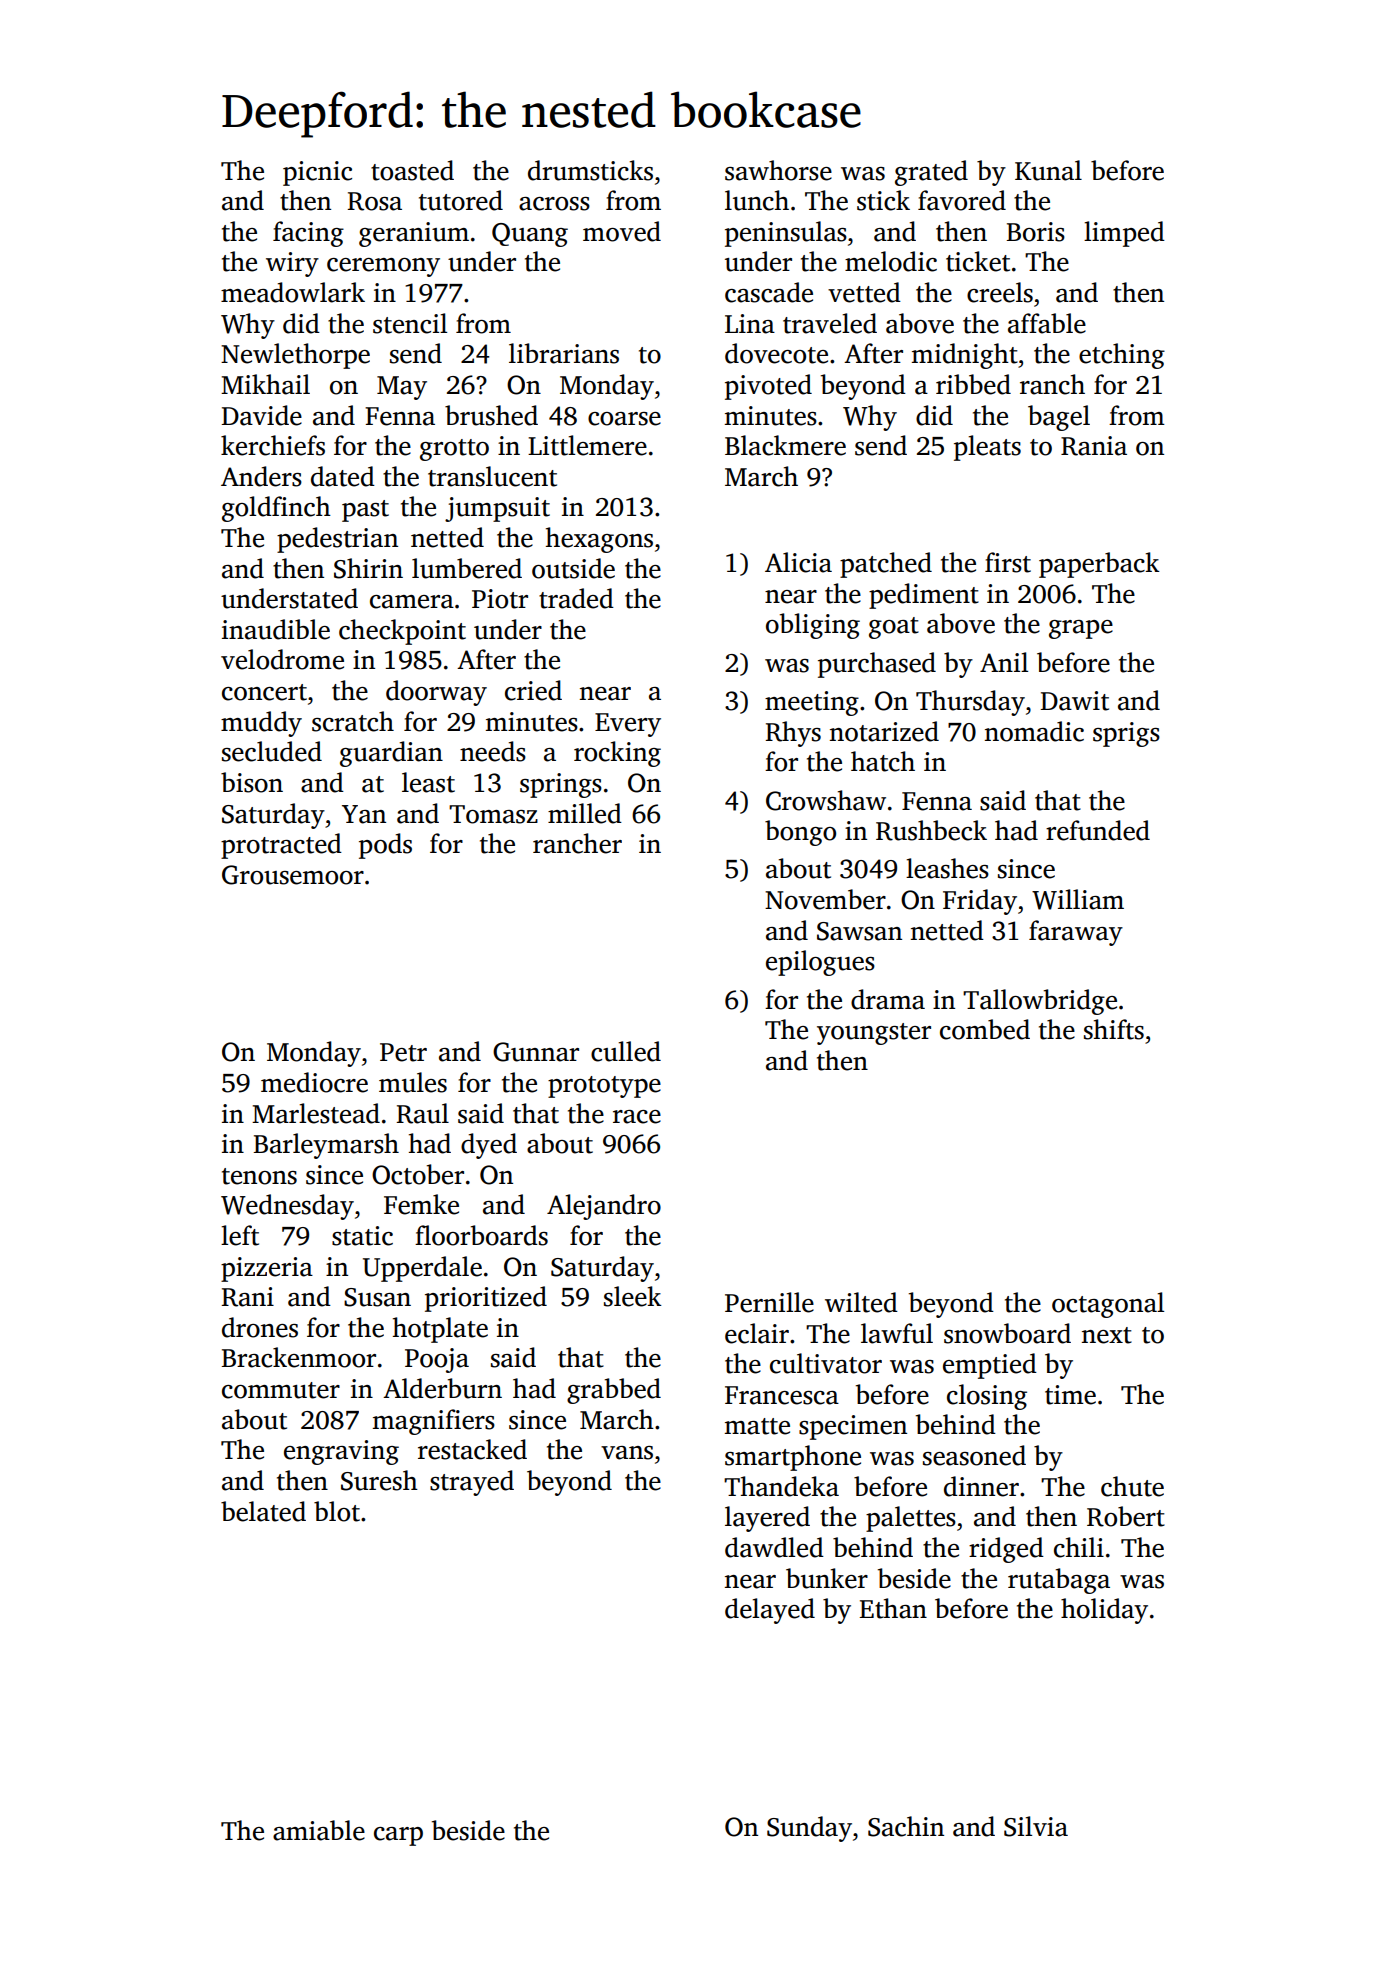 The image size is (1386, 1969). Describe the element at coordinates (809, 1829) in the screenshot. I see `Sunday` at that location.
